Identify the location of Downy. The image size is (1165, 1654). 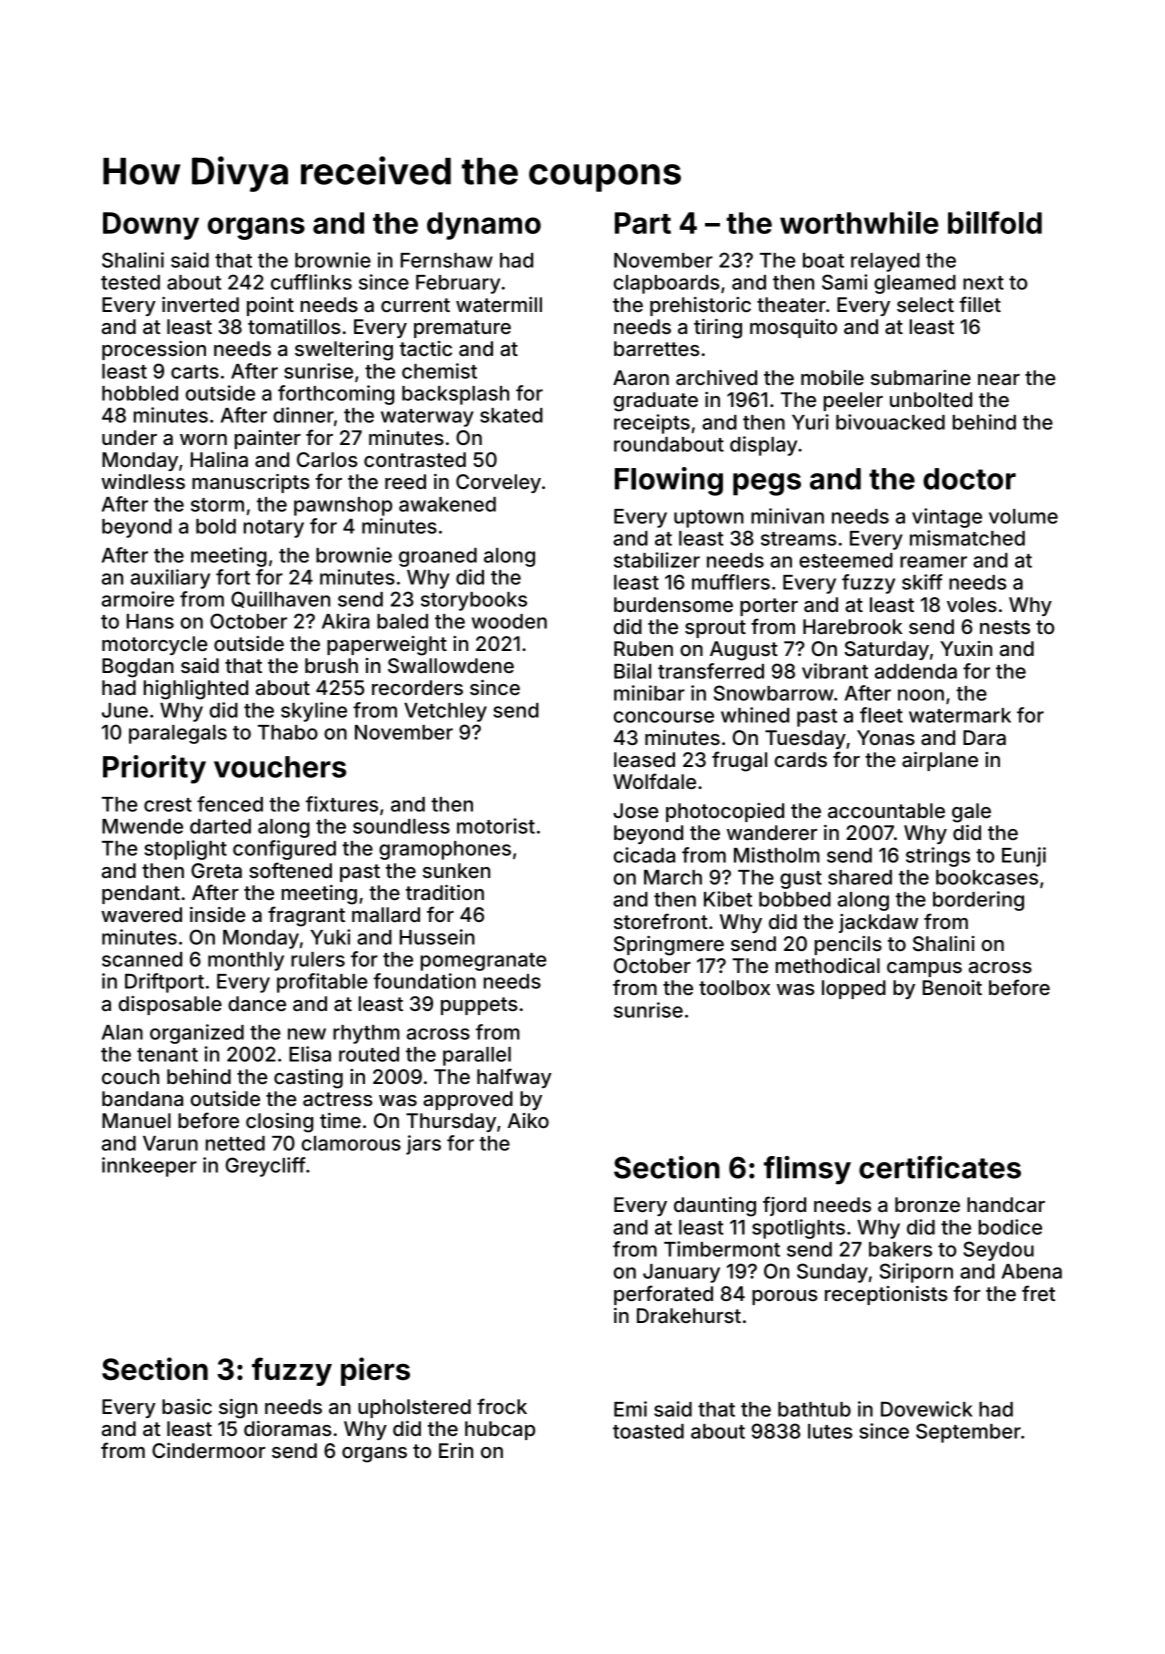
(151, 226).
